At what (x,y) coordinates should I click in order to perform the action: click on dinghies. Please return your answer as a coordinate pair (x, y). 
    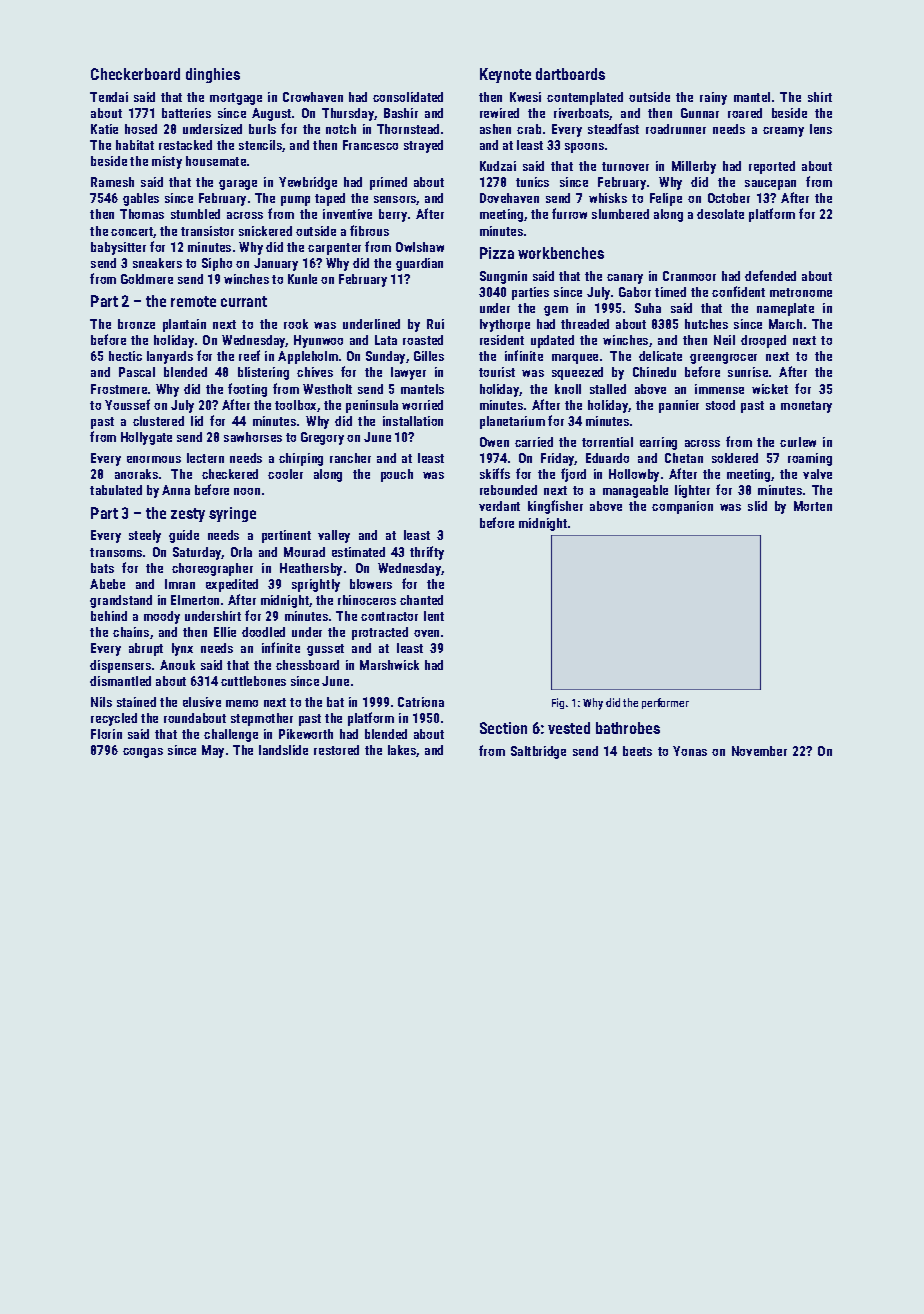
    Looking at the image, I should click on (213, 75).
